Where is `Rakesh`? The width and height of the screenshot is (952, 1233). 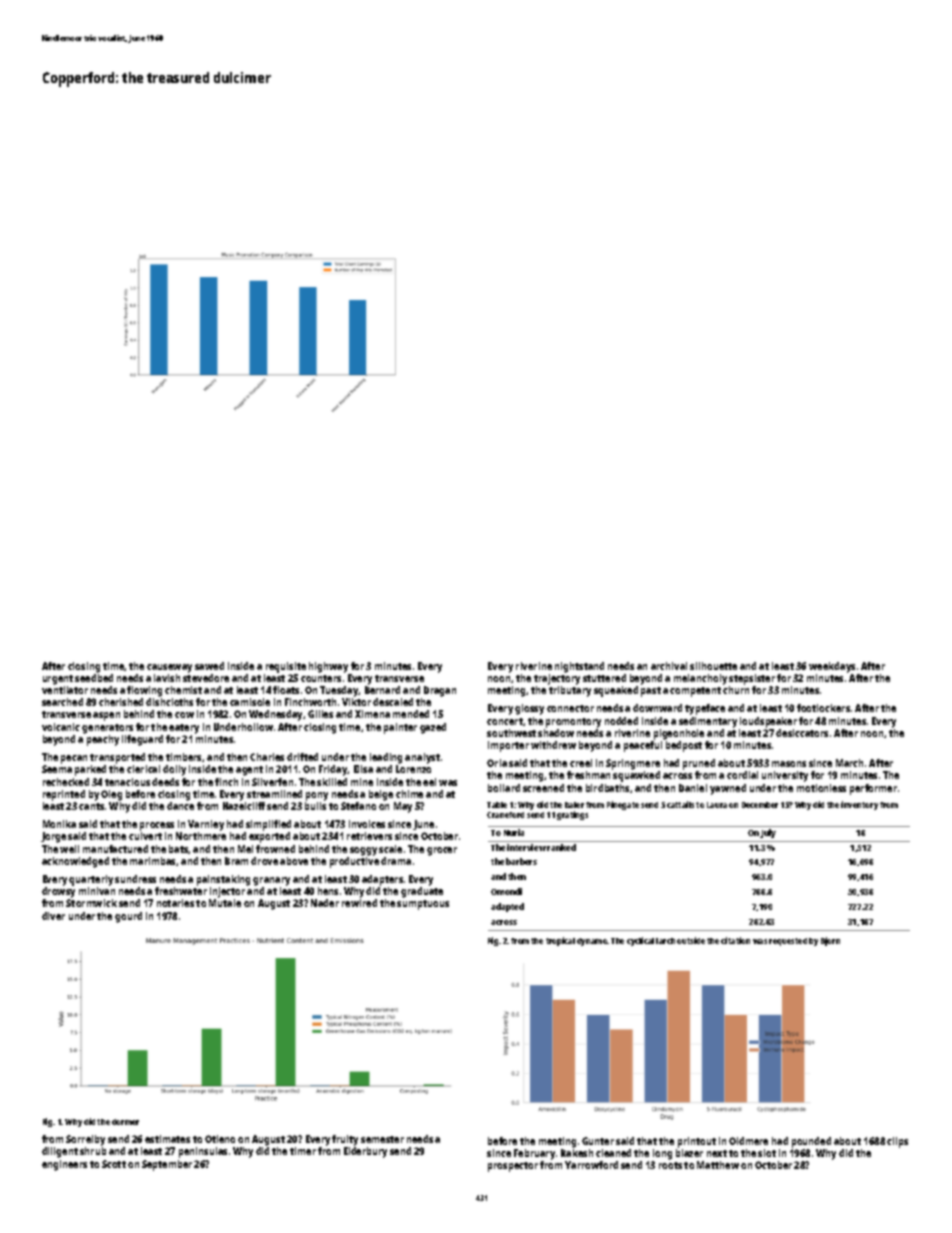 Rakesh is located at coordinates (577, 1153).
